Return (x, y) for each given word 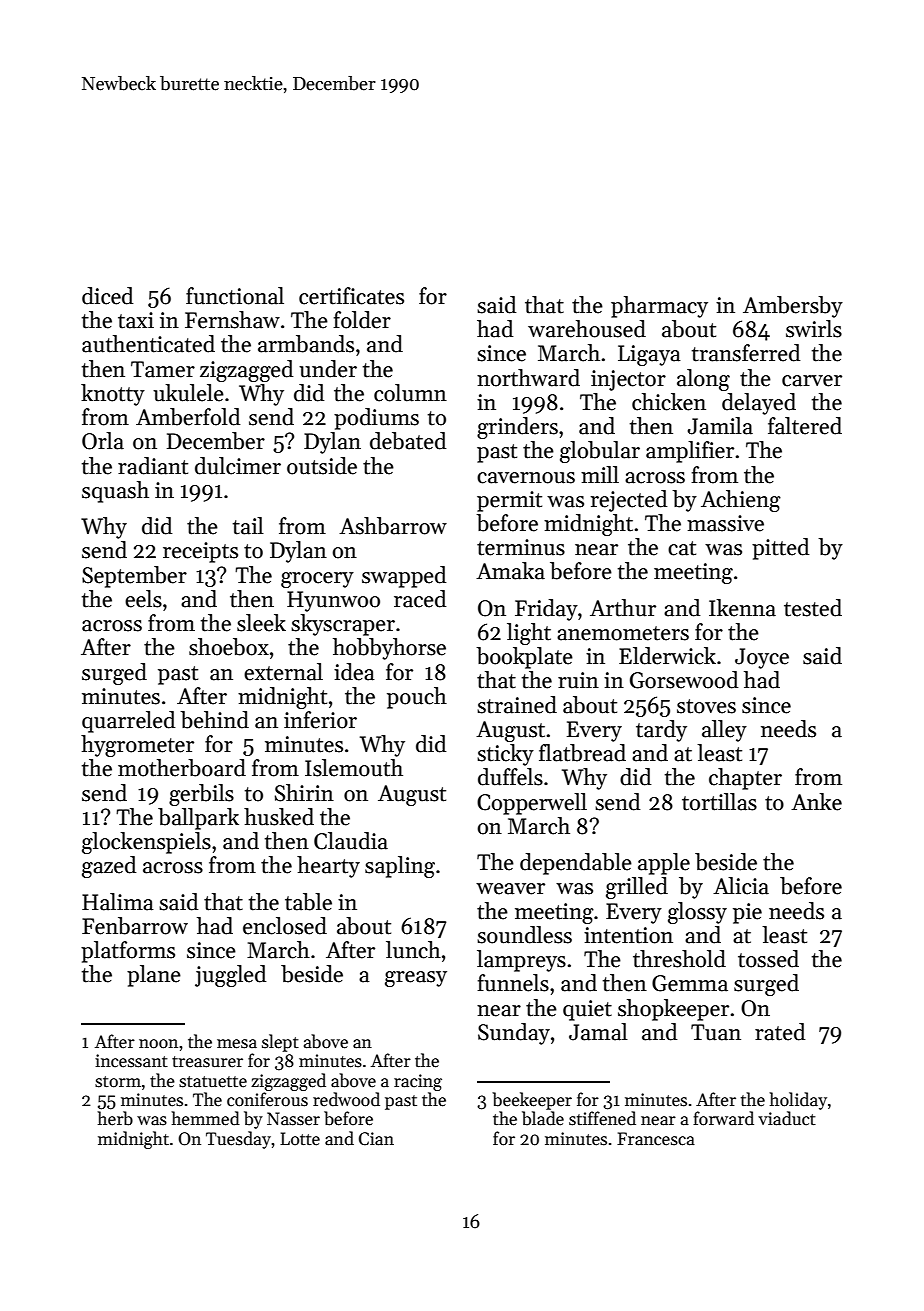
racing (418, 1082)
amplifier (690, 452)
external (283, 672)
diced (107, 296)
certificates (351, 296)
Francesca (656, 1139)
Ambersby (793, 307)
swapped (404, 577)
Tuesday (238, 1140)
